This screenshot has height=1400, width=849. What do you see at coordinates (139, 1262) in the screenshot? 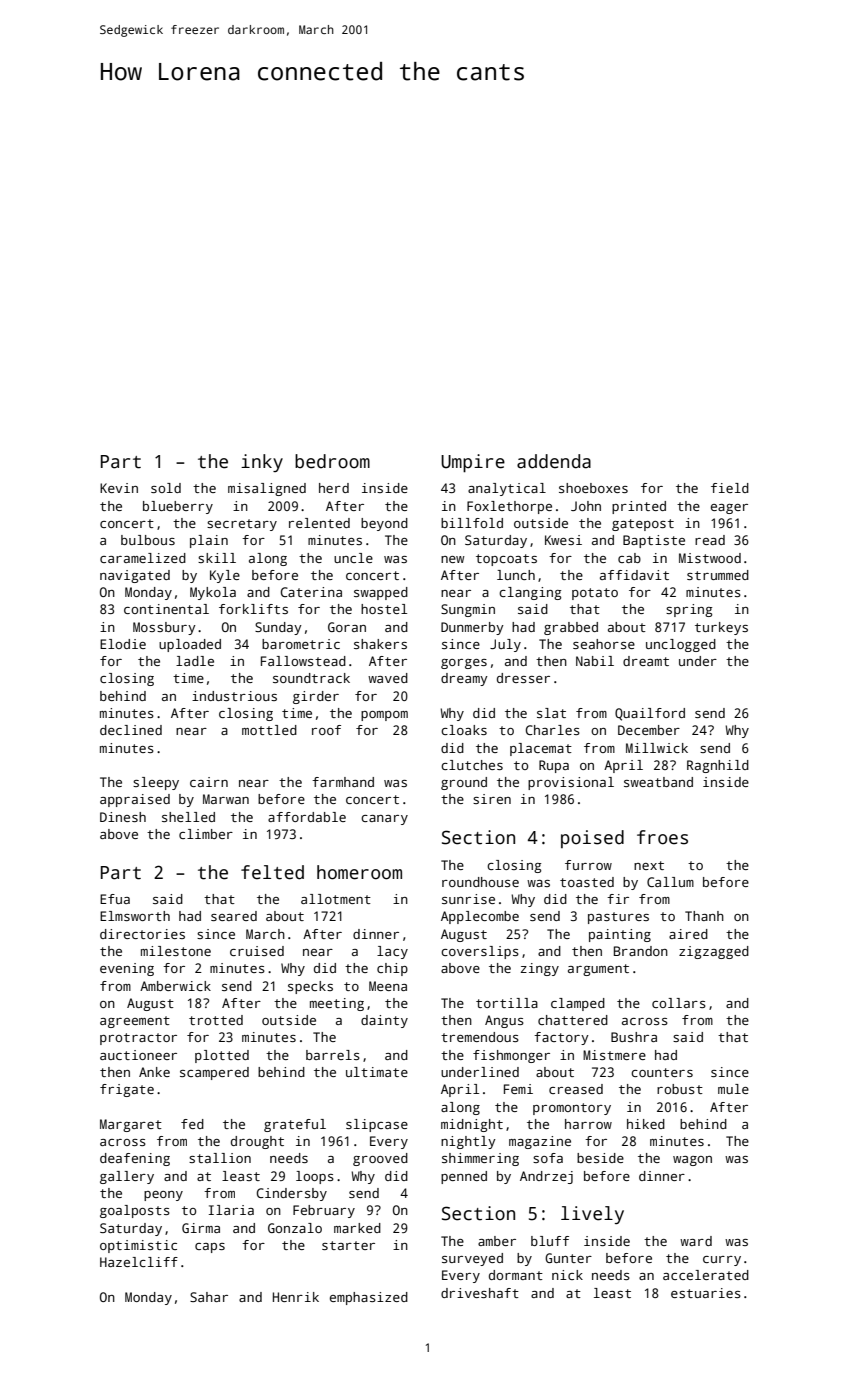
I see `Hazelcliff` at bounding box center [139, 1262].
